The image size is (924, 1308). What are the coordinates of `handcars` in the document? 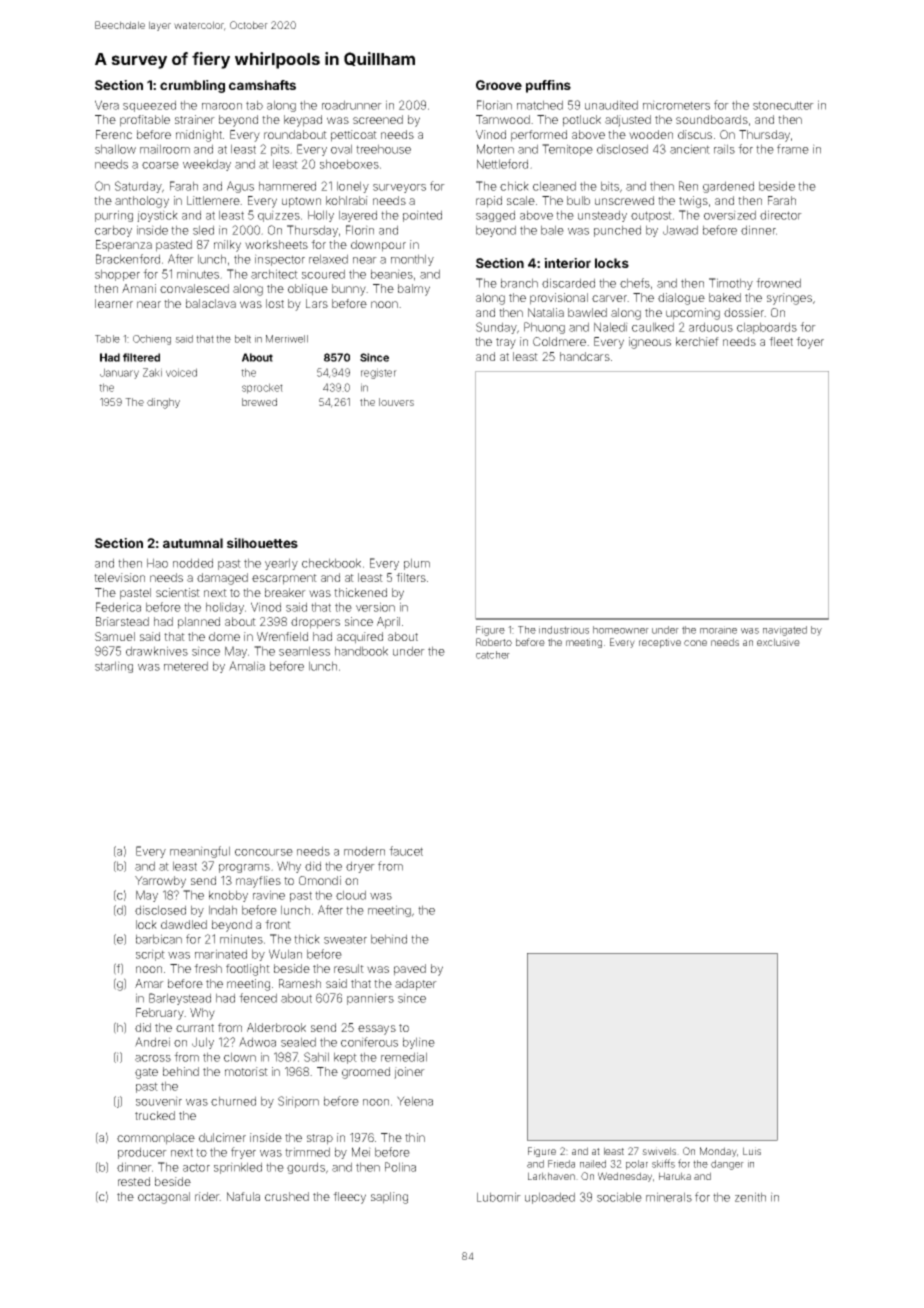 It's located at (585, 356).
